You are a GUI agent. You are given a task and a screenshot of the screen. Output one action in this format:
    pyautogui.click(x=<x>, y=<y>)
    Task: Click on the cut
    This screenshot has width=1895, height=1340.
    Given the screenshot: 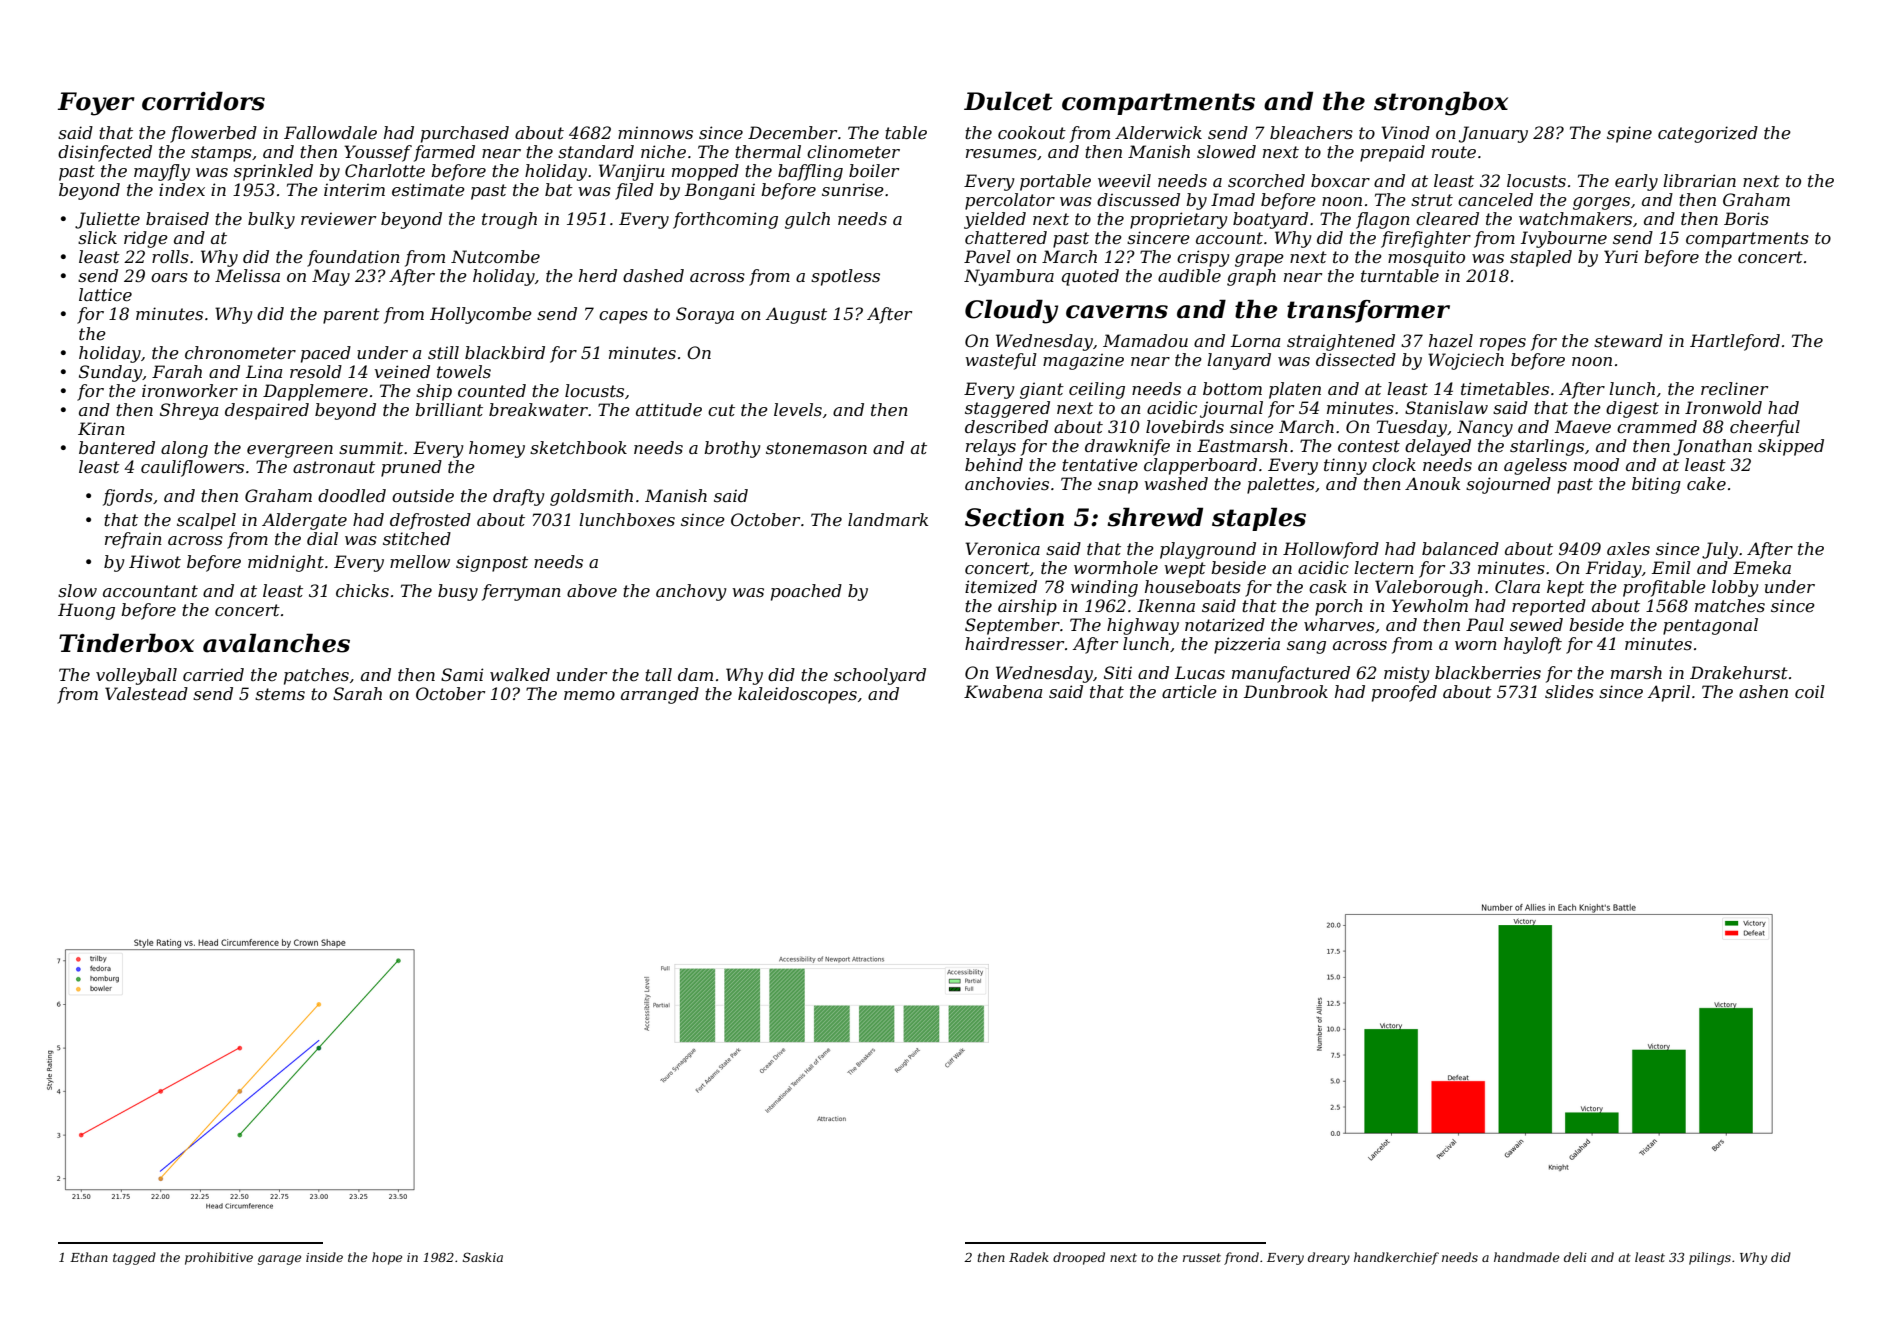 What is the action you would take?
    pyautogui.click(x=721, y=410)
